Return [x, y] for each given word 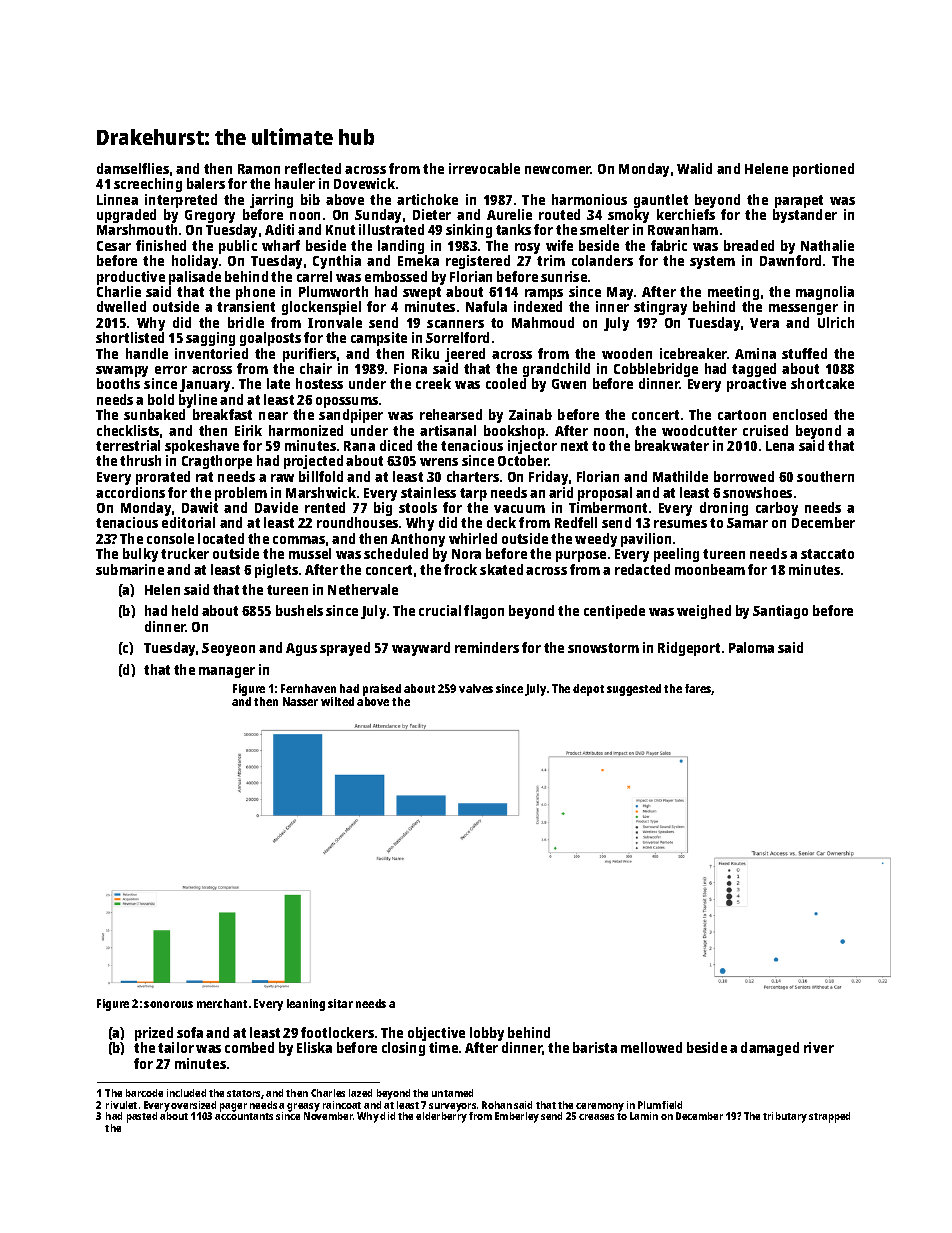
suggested [634, 690]
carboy [777, 509]
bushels [299, 610]
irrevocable [484, 168]
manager [227, 672]
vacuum [519, 509]
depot [588, 690]
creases [596, 1117]
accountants [244, 1116]
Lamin [644, 1116]
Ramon [259, 169]
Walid [694, 168]
